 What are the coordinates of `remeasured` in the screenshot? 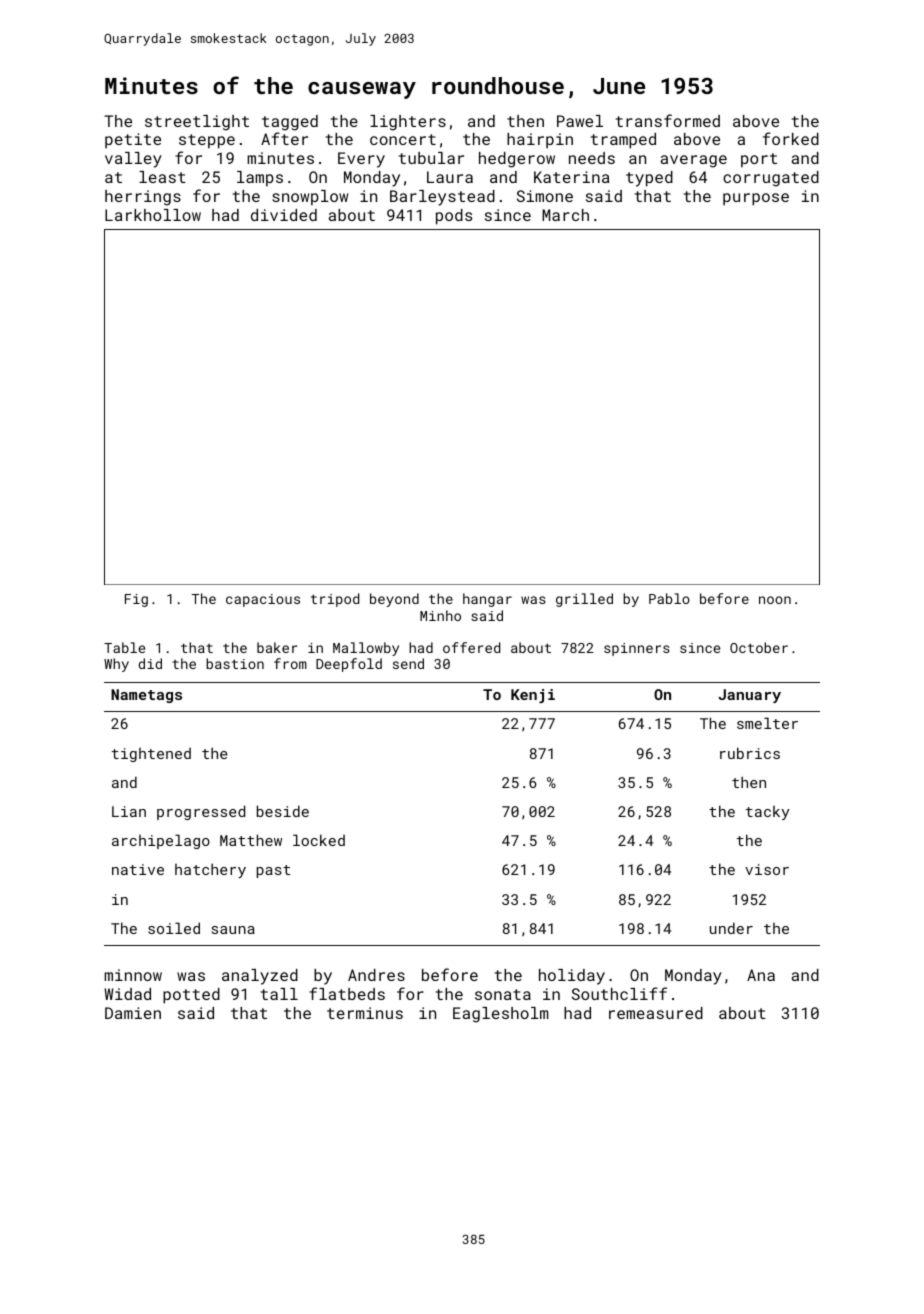 It's located at (656, 1013).
